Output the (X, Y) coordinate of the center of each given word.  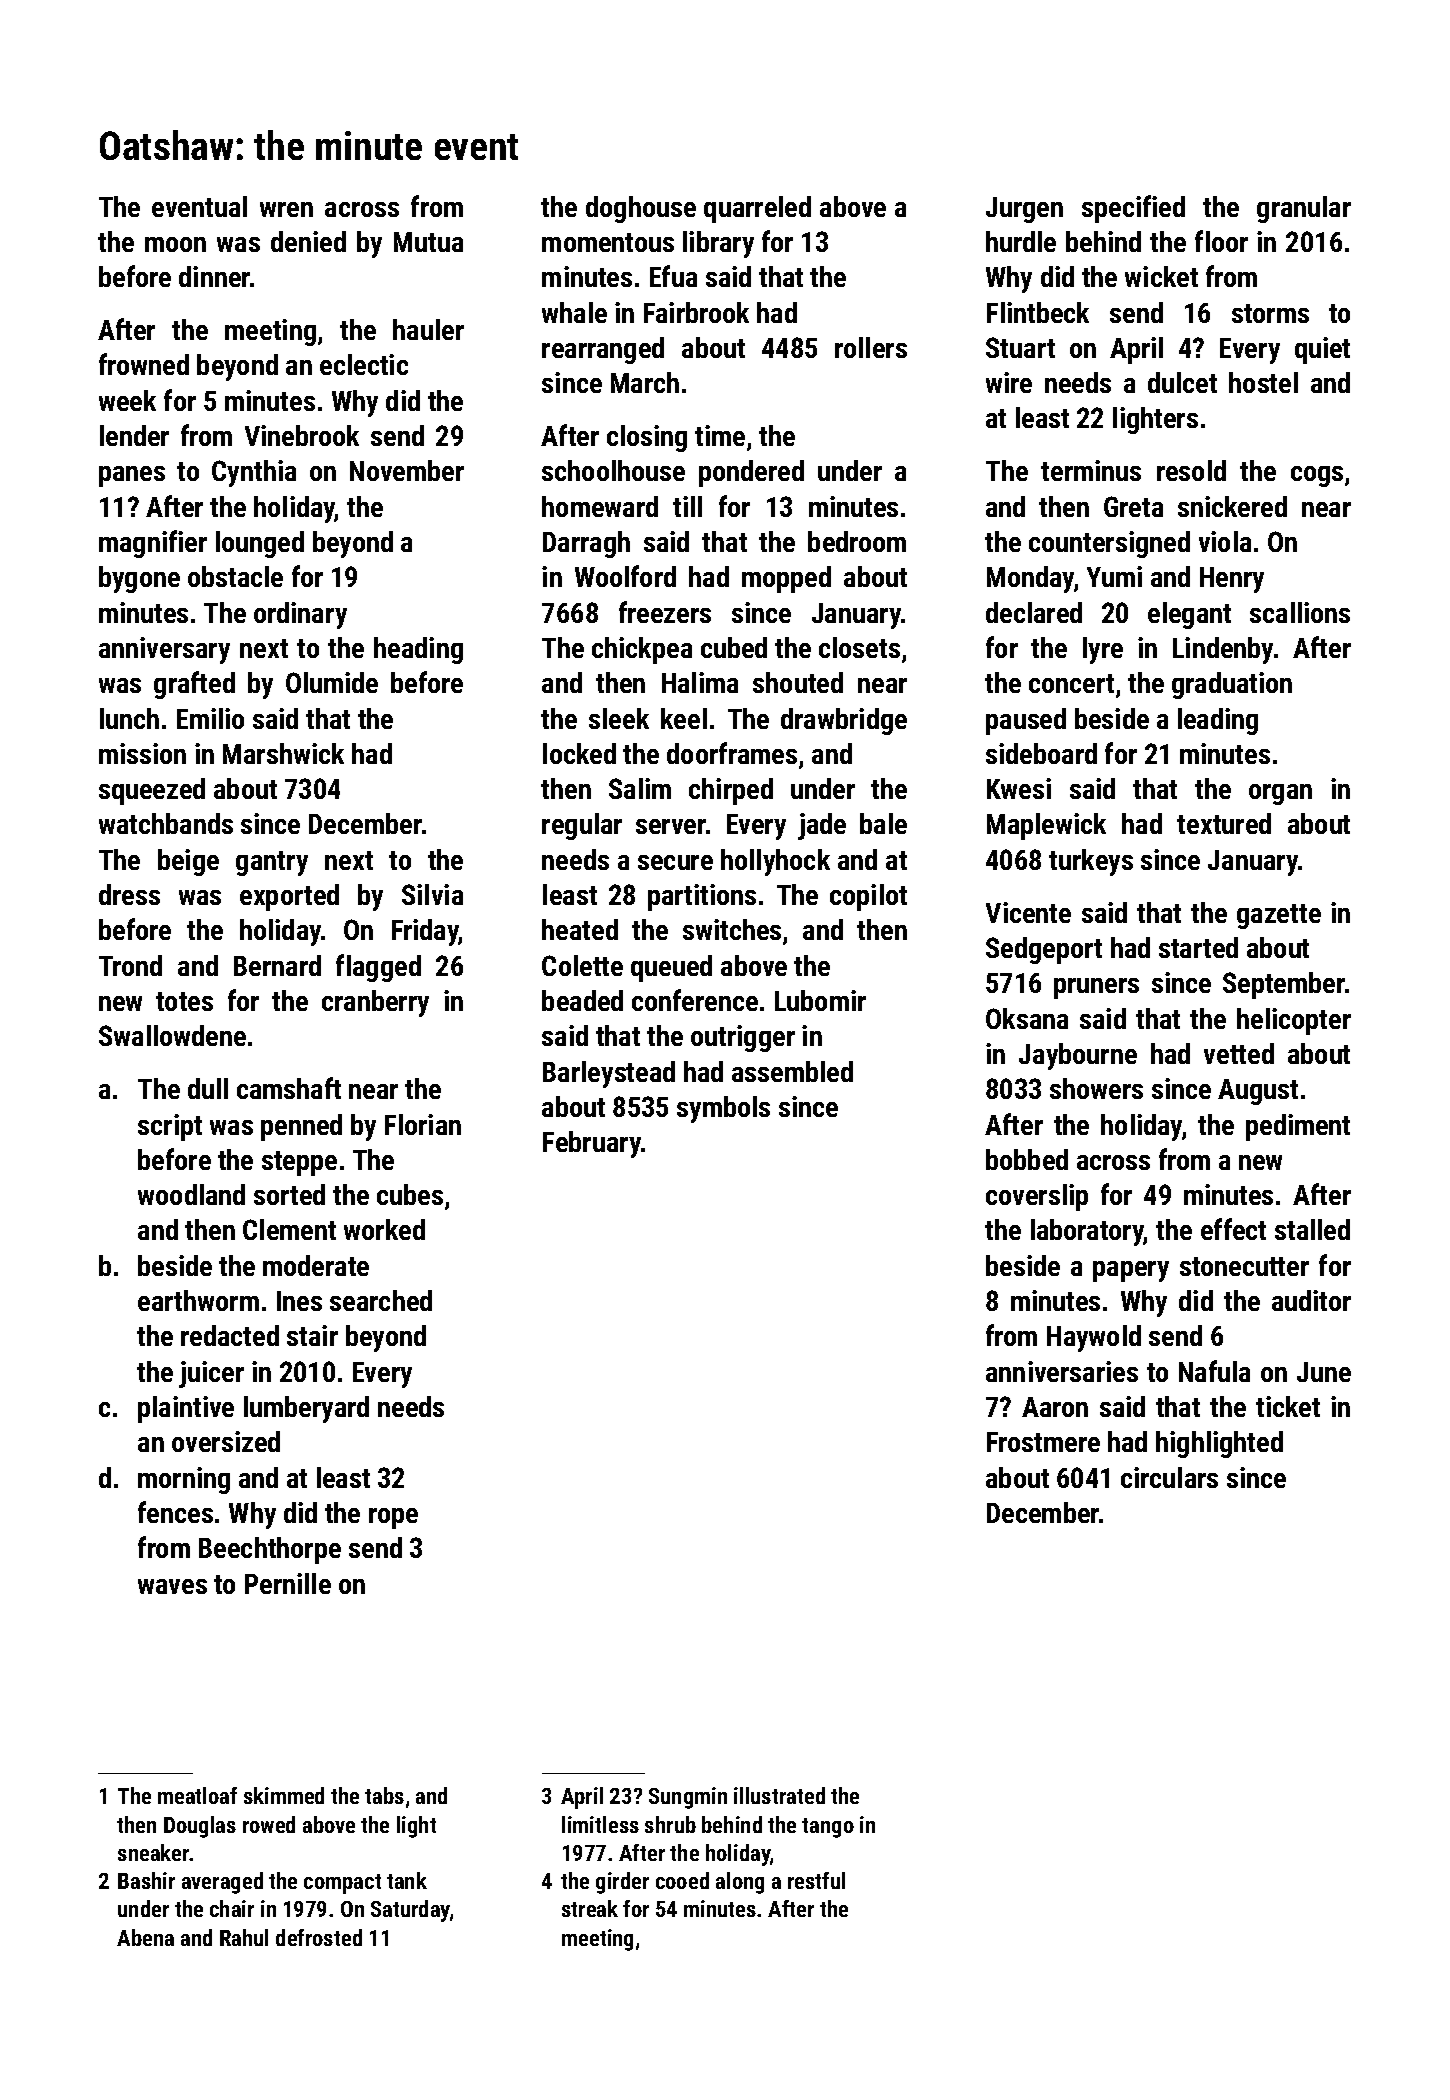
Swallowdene (172, 1035)
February (592, 1144)
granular (1304, 209)
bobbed (1027, 1159)
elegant (1189, 615)
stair (312, 1335)
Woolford (625, 576)
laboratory (1087, 1232)
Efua (673, 276)
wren (286, 209)
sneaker (154, 1852)
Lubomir (820, 1000)
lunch (129, 718)
